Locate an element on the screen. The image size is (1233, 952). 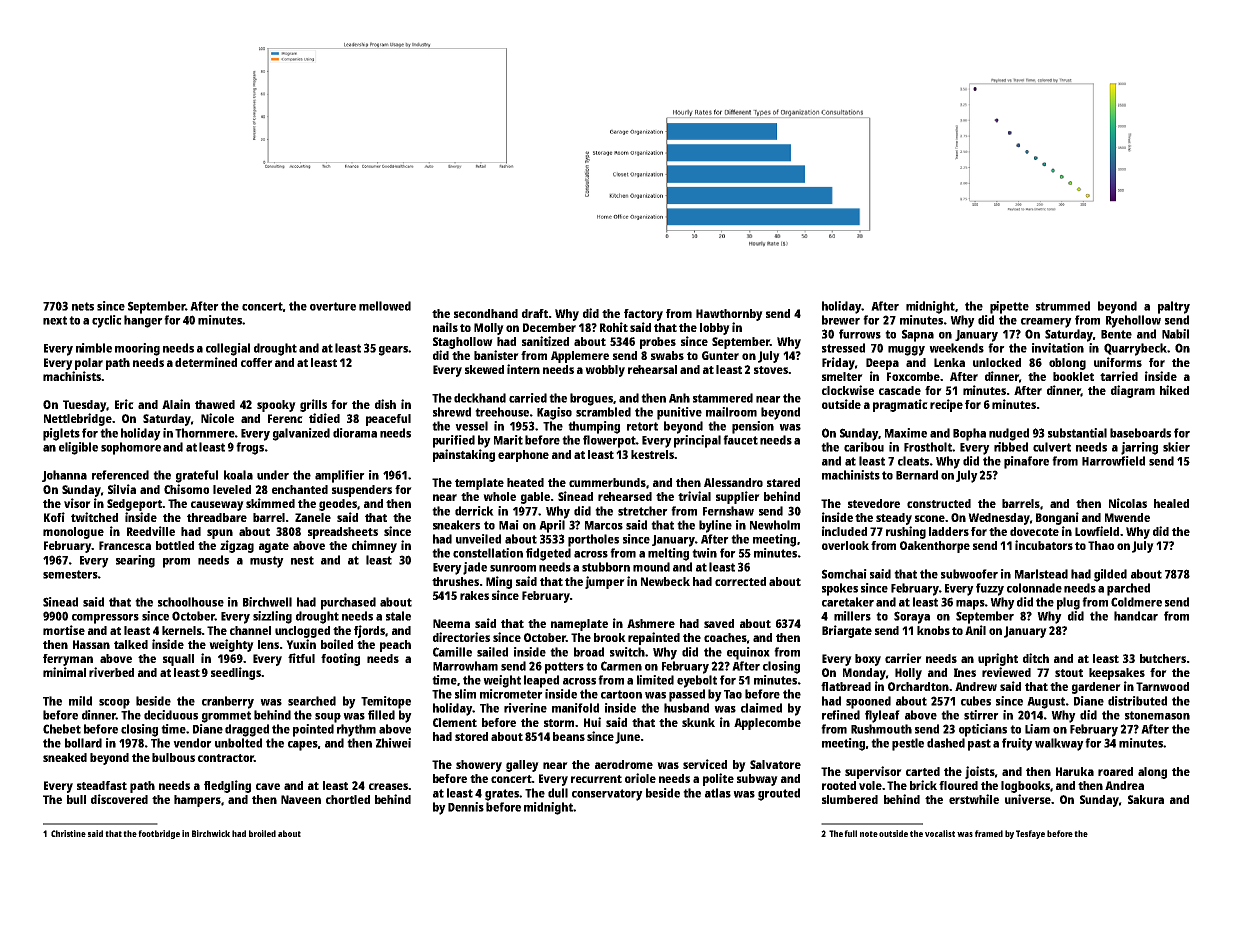
talked is located at coordinates (131, 644).
